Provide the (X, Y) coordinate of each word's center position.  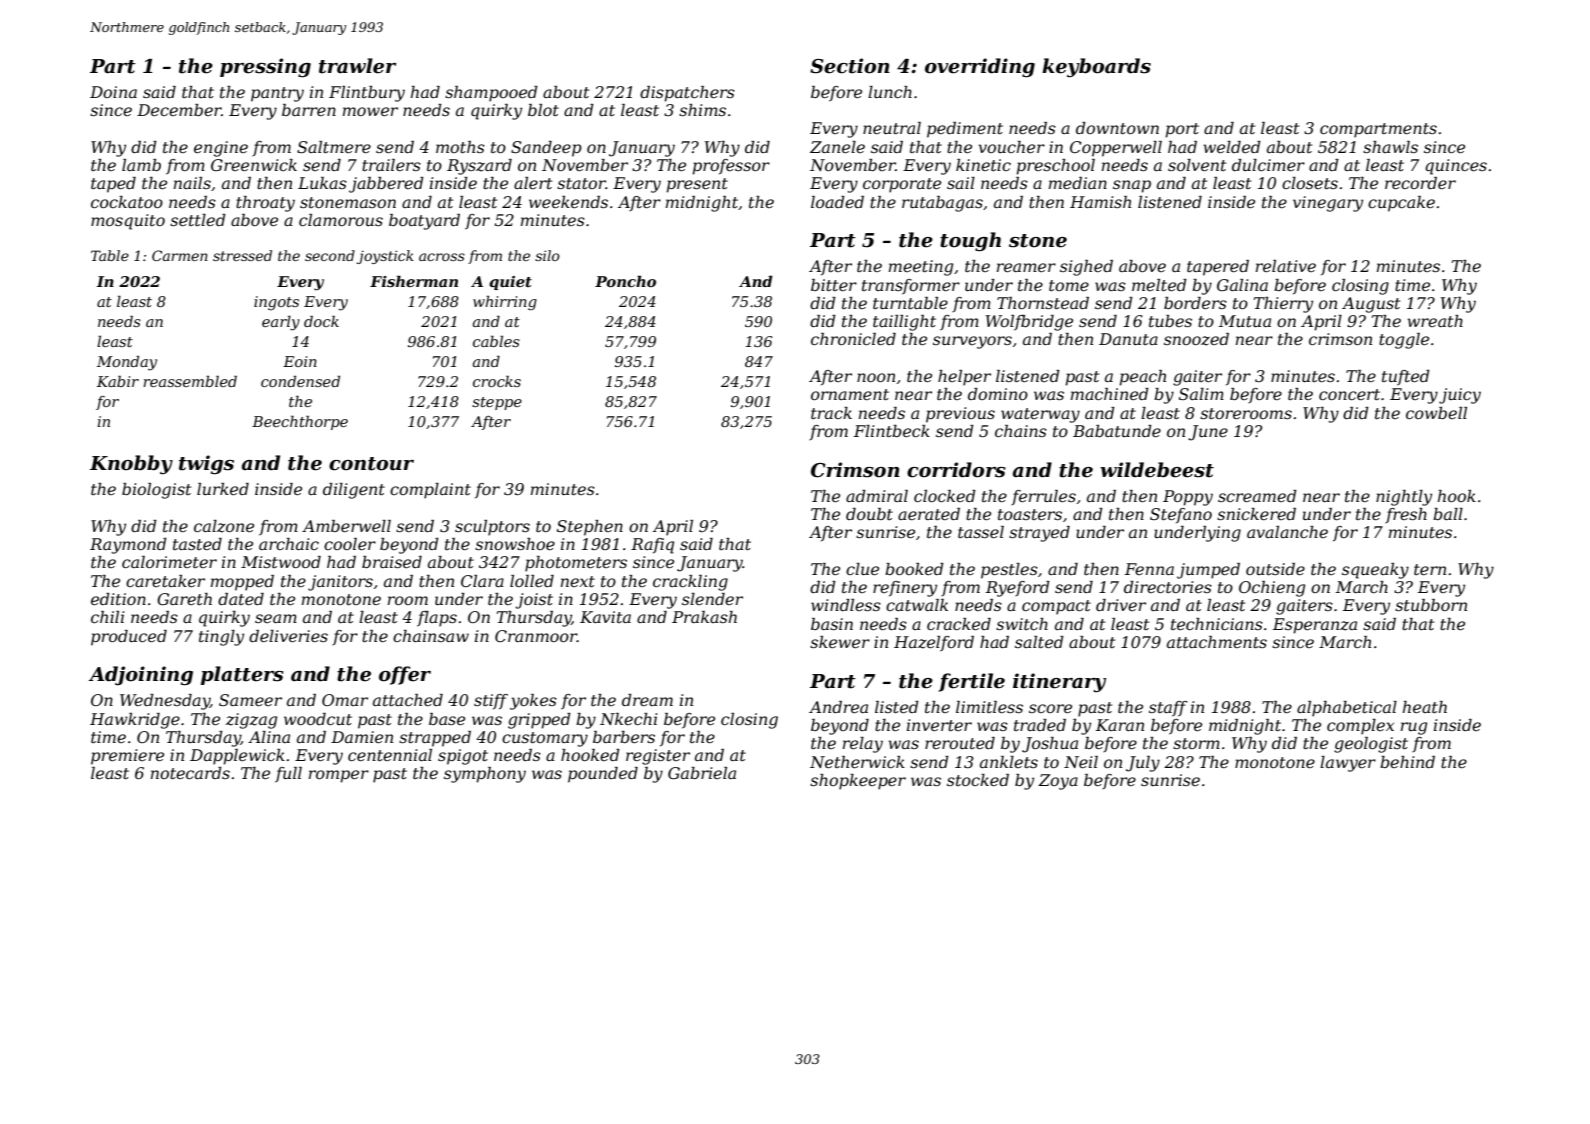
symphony (485, 775)
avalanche (1287, 532)
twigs (206, 465)
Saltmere (334, 147)
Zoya (1058, 782)
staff (1168, 709)
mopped (242, 583)
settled (198, 220)
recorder (1420, 183)
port (1182, 130)
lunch (890, 92)
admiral (877, 496)
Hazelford (934, 644)
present (697, 185)
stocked (978, 780)
